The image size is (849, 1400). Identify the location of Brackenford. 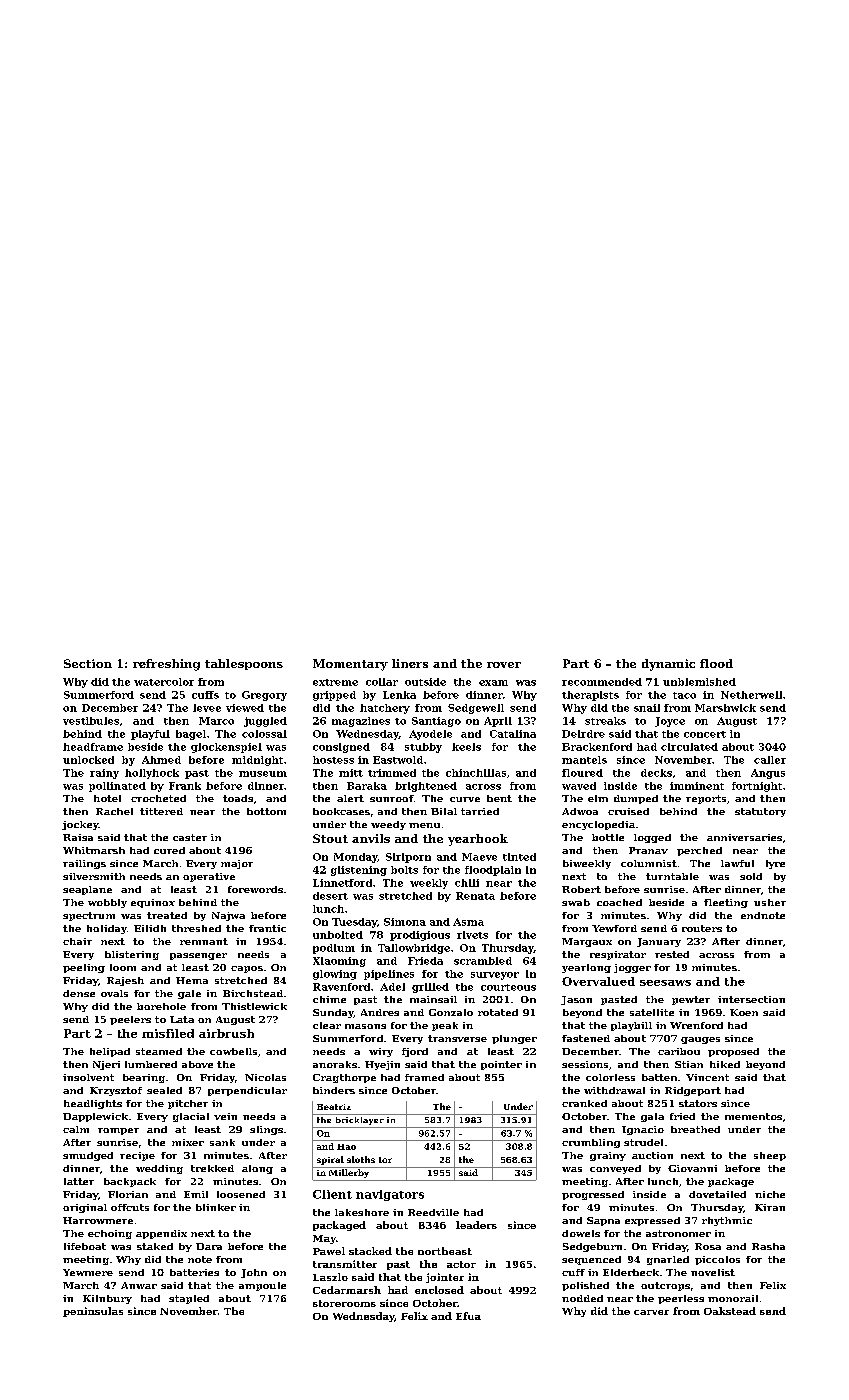
(597, 747).
